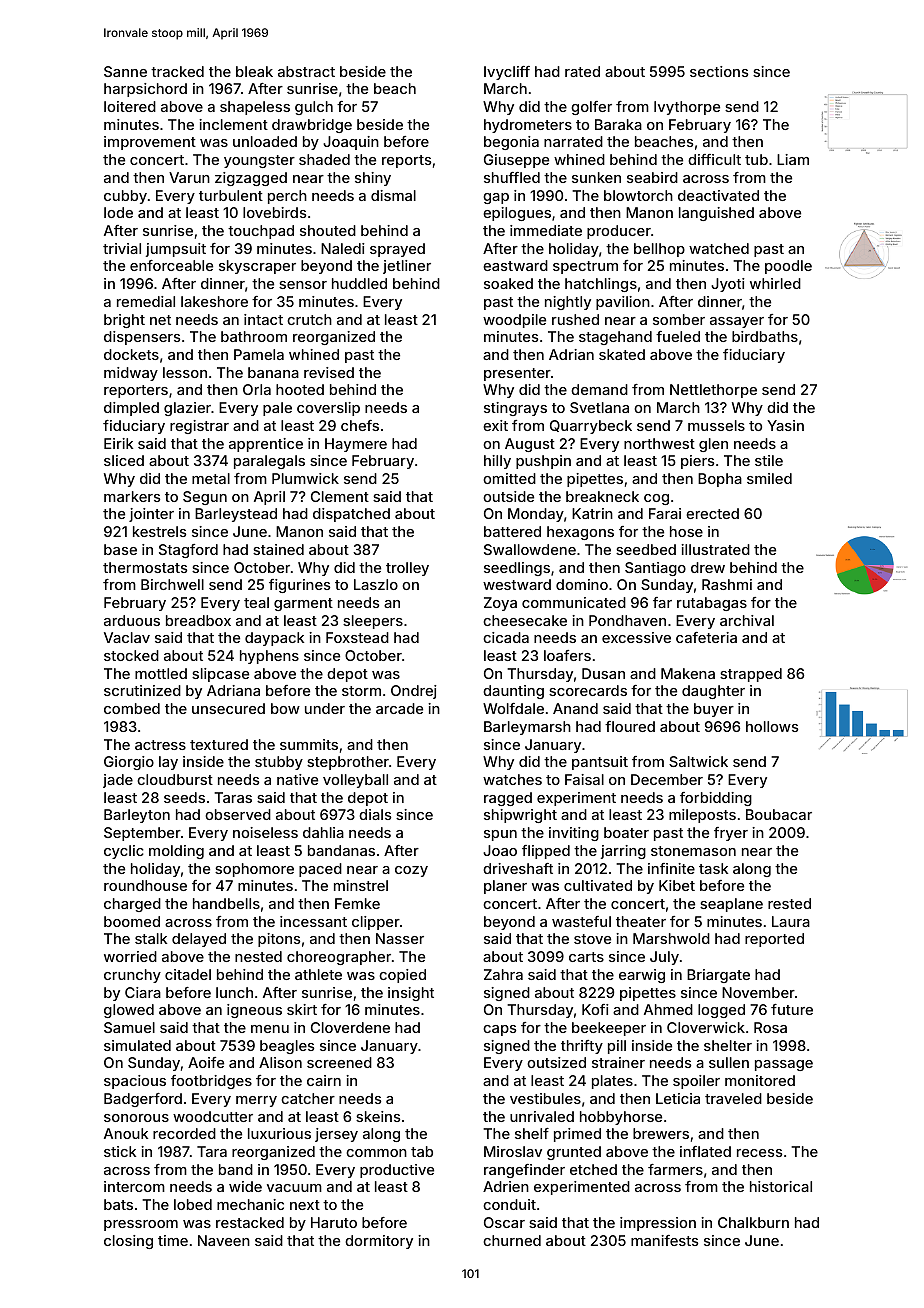 This page has width=924, height=1308. I want to click on lakeshore, so click(214, 301).
